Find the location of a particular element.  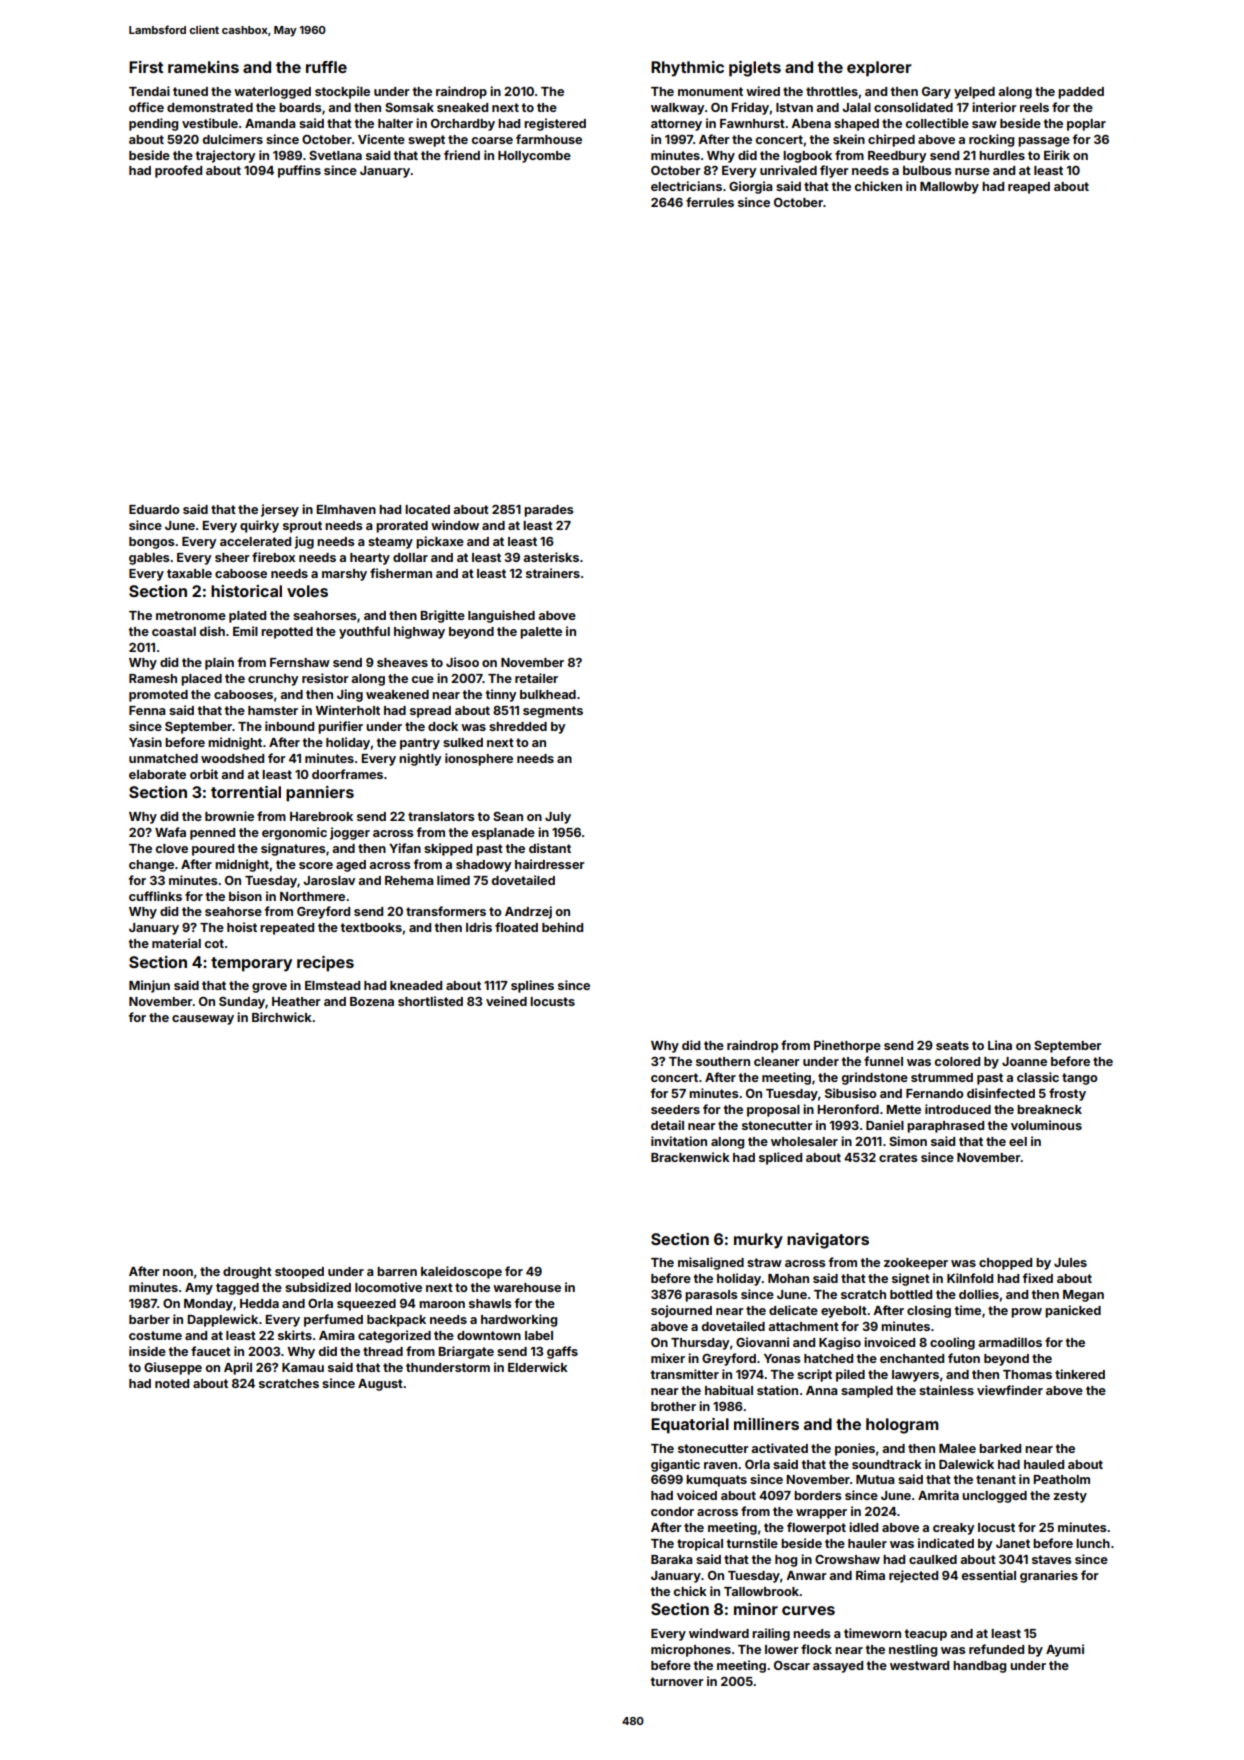

Lina is located at coordinates (1000, 1045).
